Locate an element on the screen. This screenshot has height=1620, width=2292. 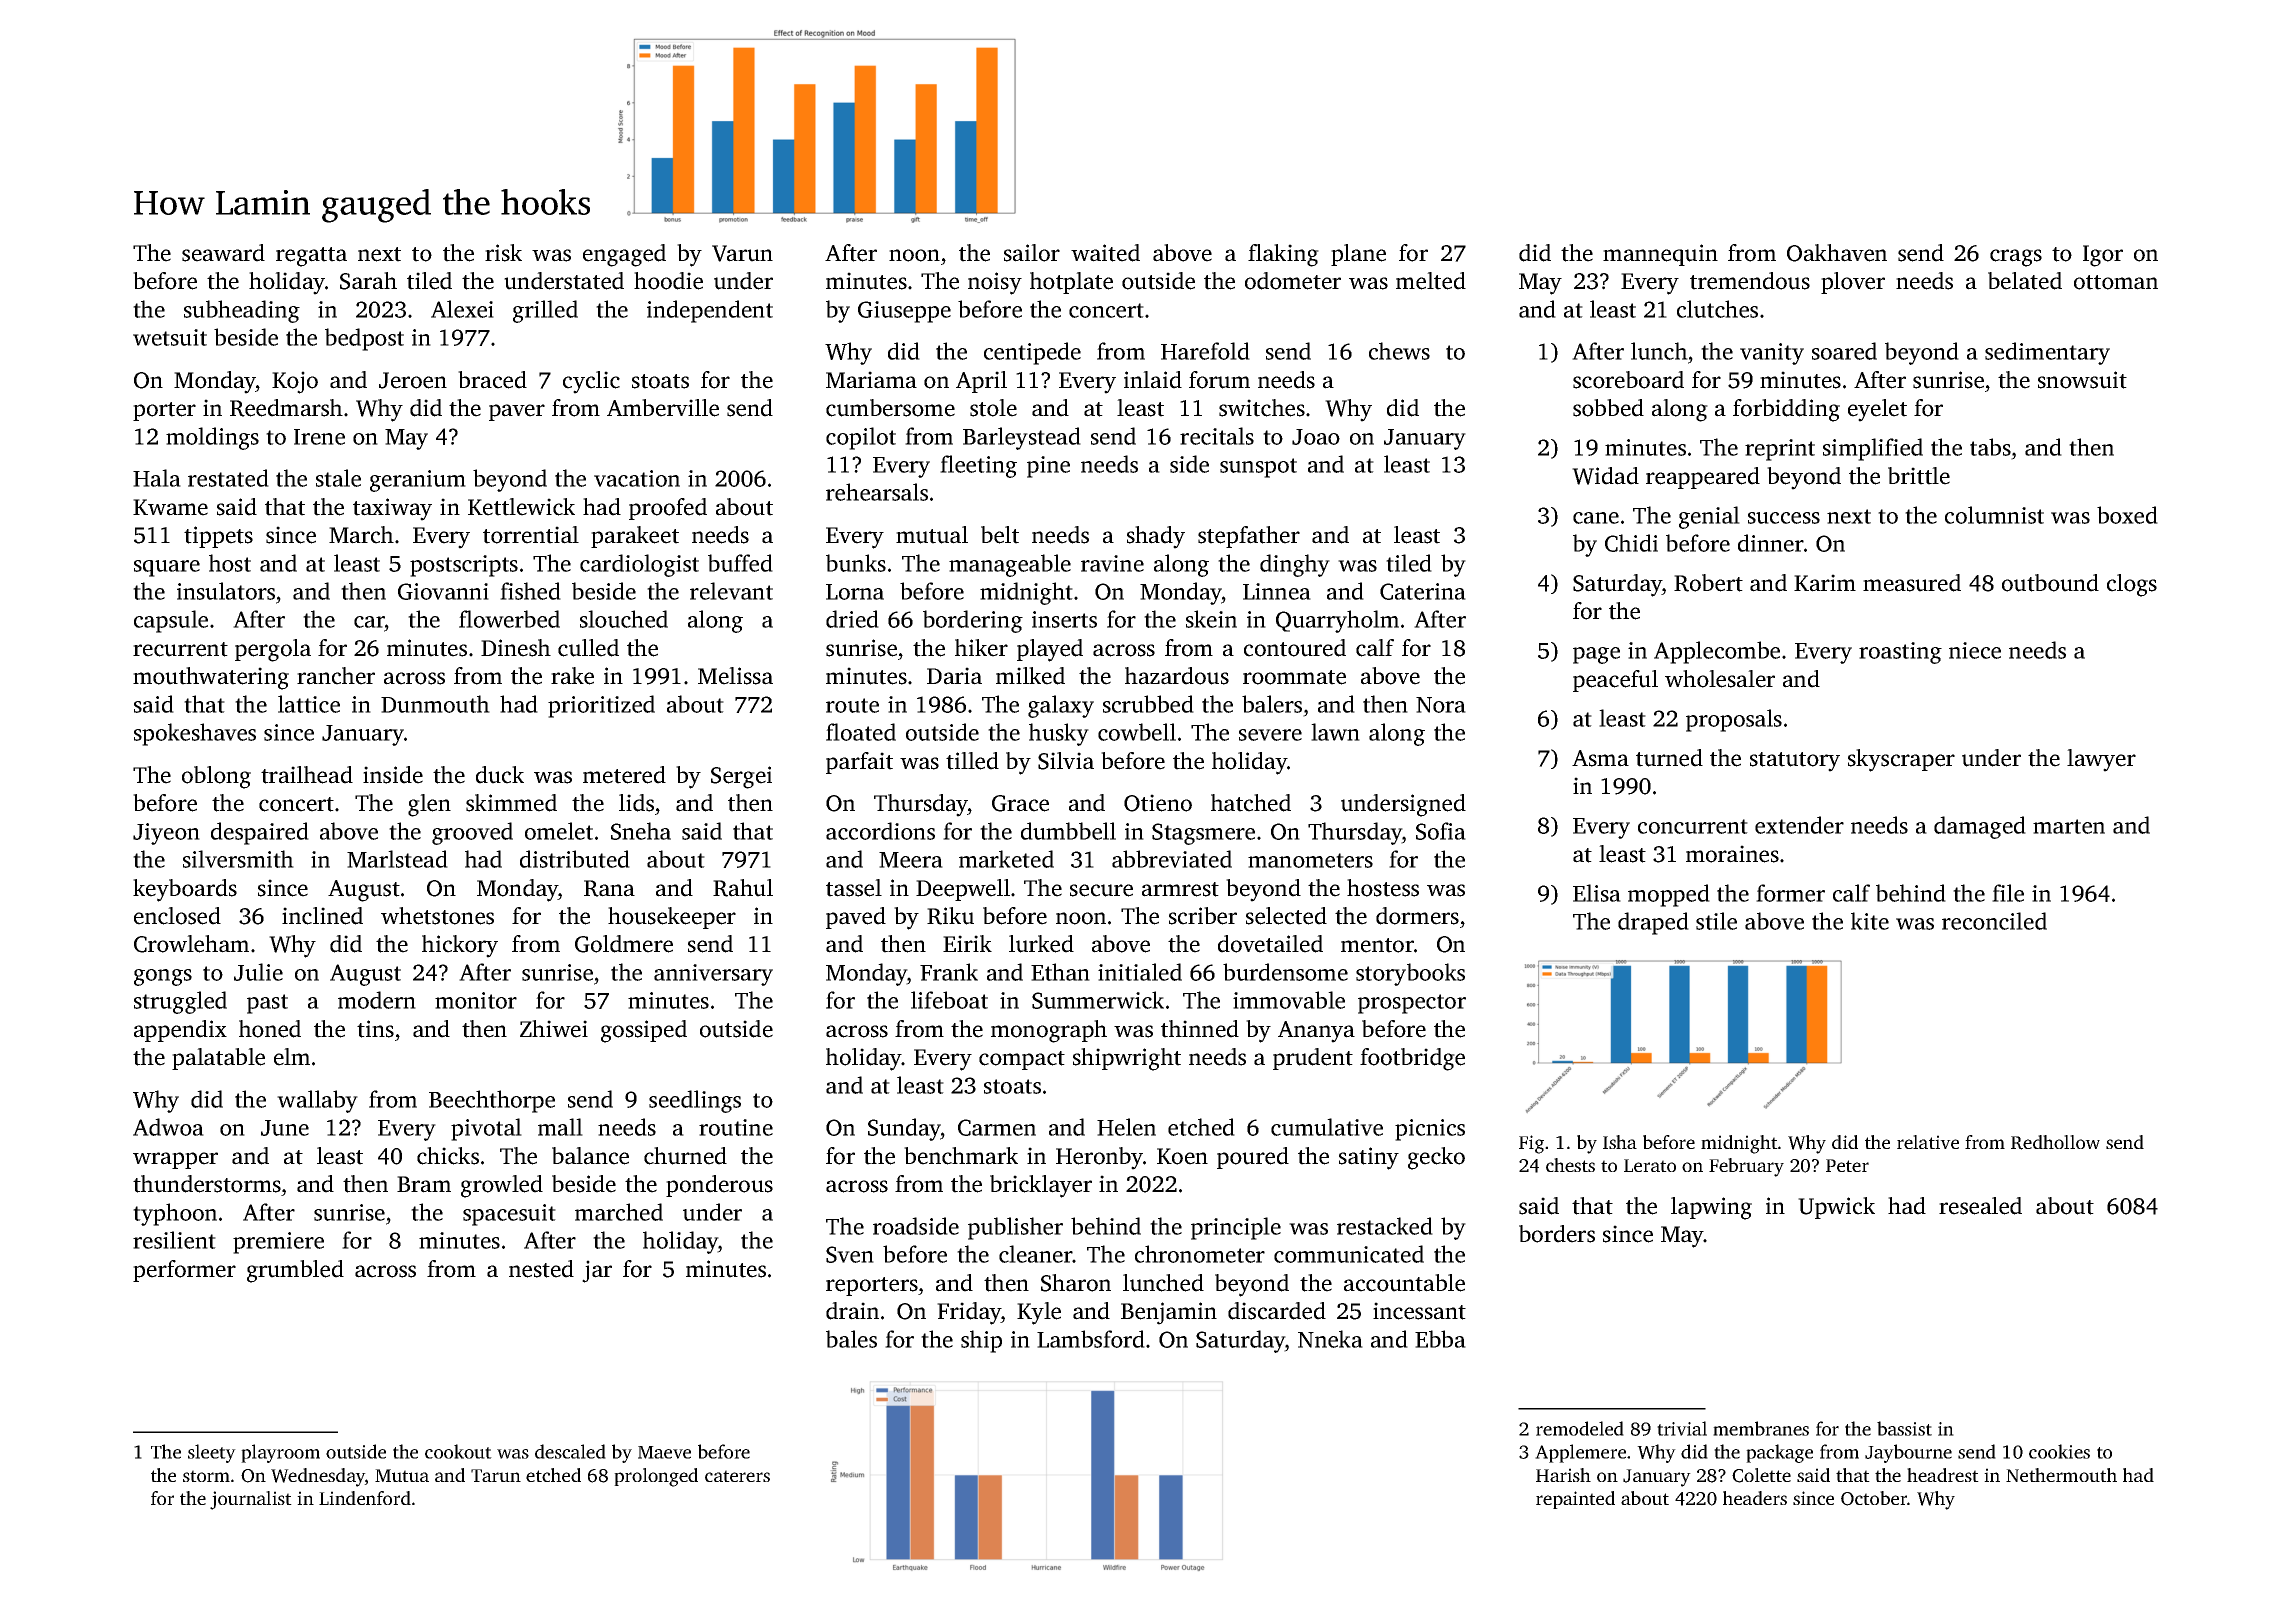
sailor is located at coordinates (1032, 253).
